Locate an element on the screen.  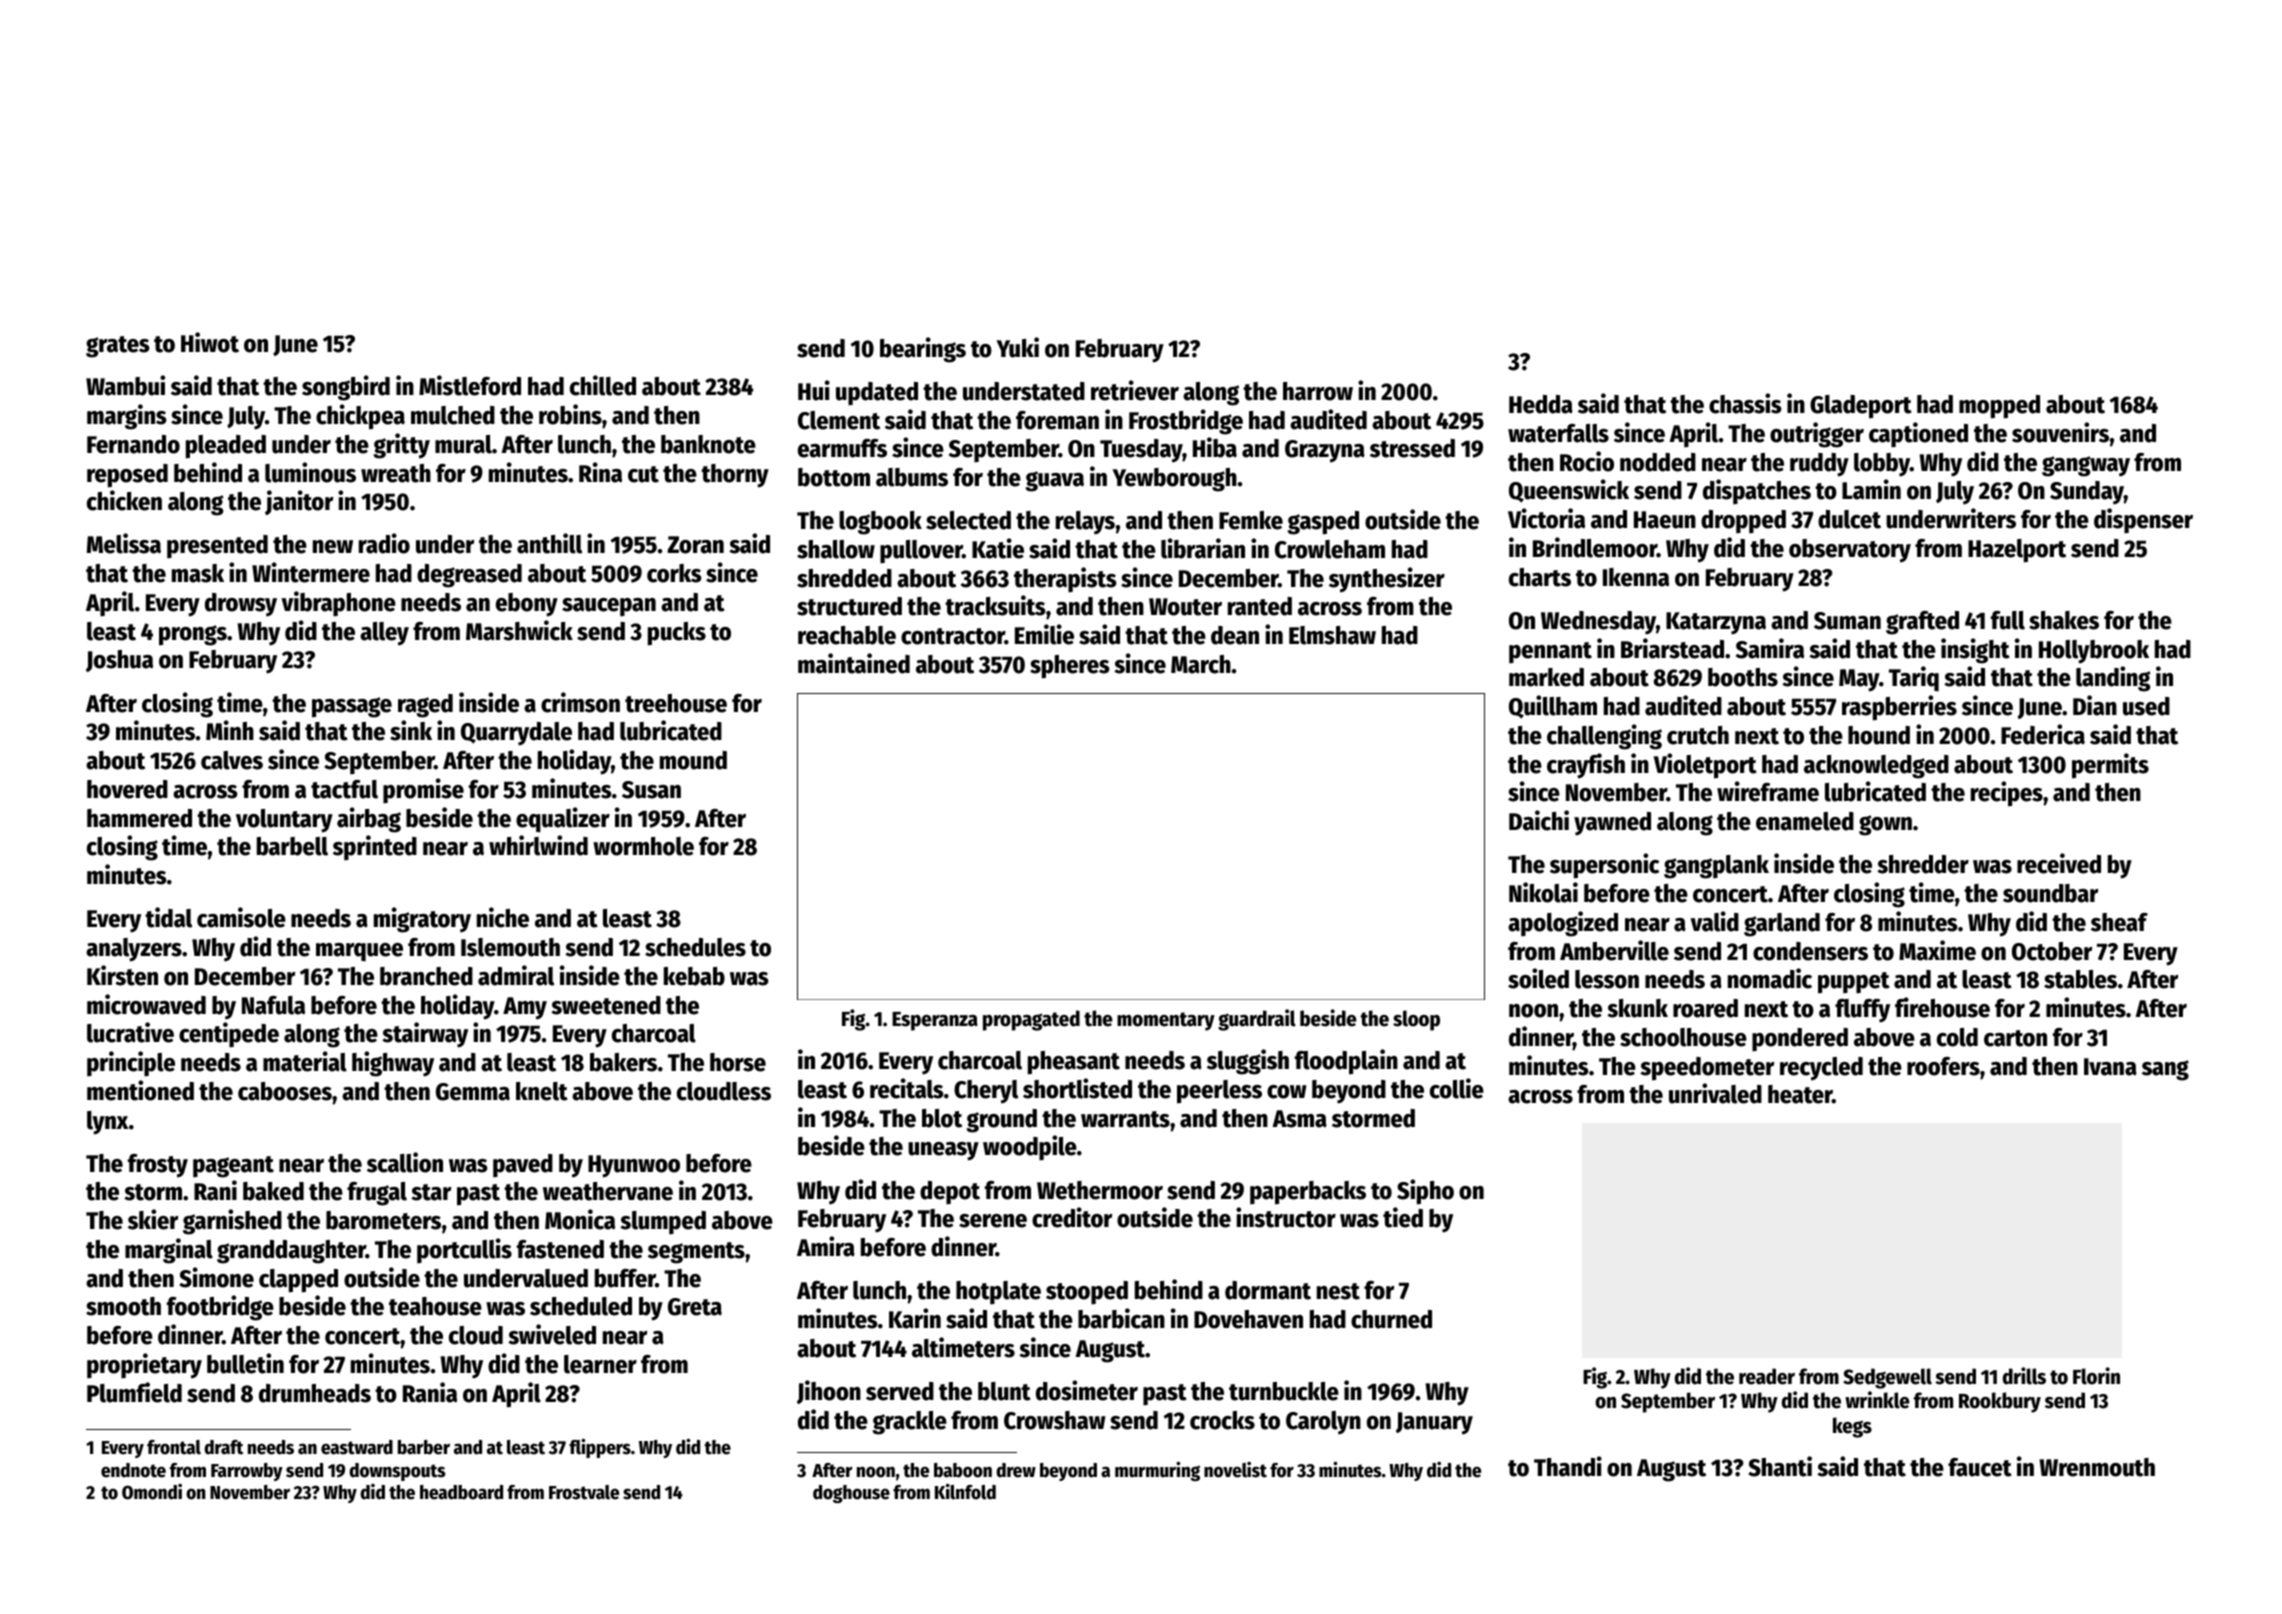
permits is located at coordinates (2110, 766).
